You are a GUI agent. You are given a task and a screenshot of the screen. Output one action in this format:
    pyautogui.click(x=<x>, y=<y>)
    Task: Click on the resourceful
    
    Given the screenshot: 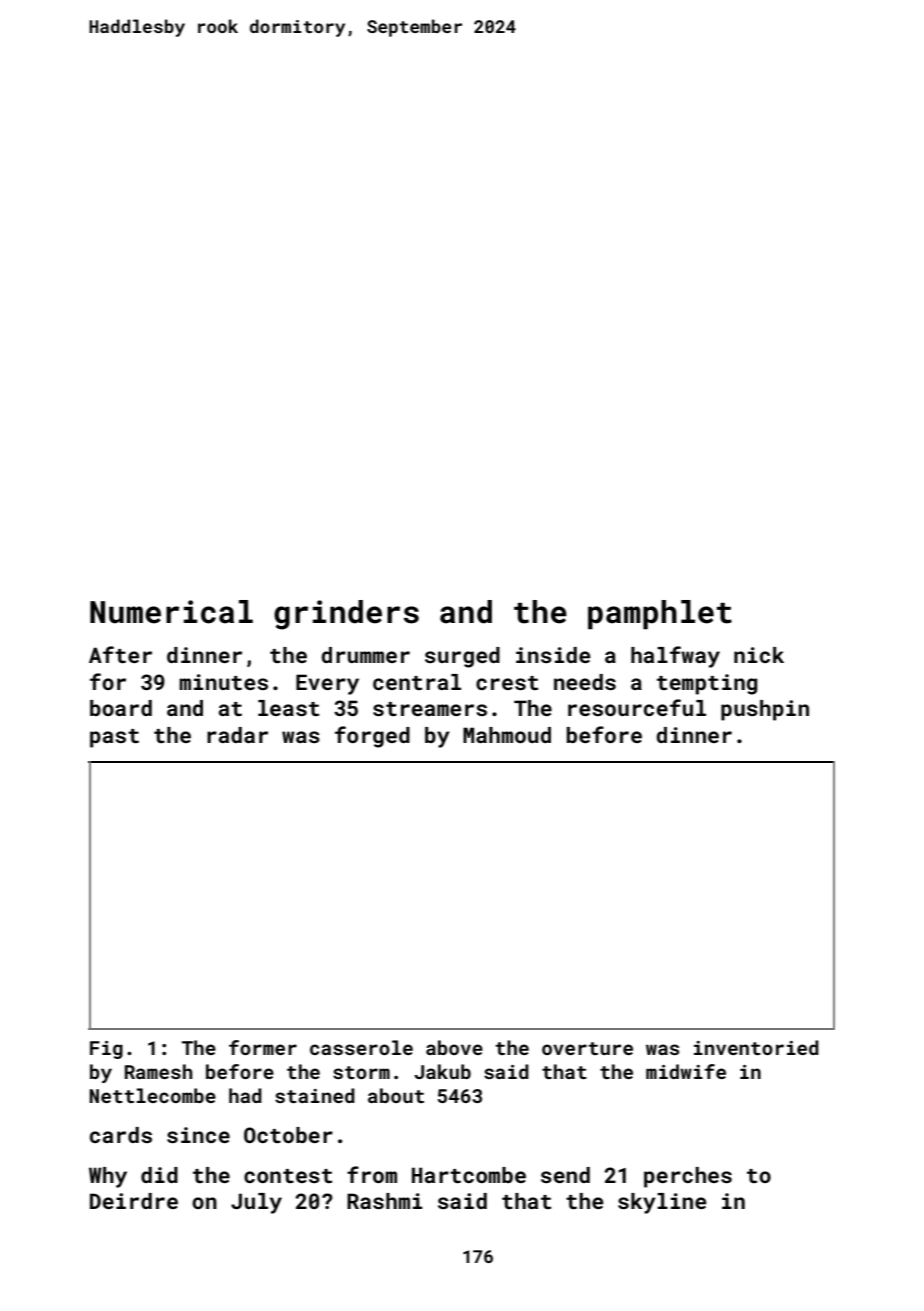 What is the action you would take?
    pyautogui.click(x=637, y=707)
